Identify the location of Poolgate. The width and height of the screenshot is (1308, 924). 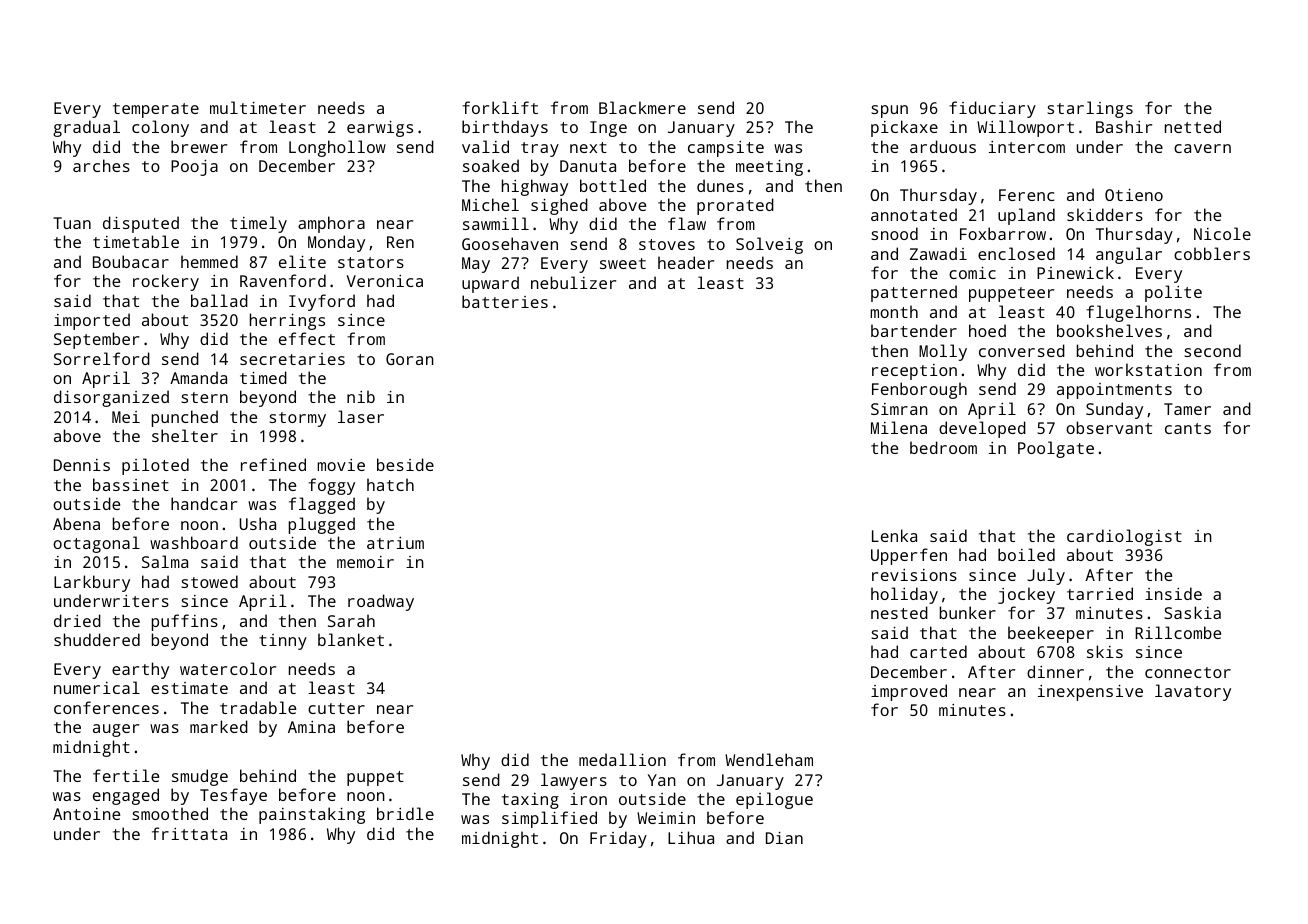
(1056, 449).
